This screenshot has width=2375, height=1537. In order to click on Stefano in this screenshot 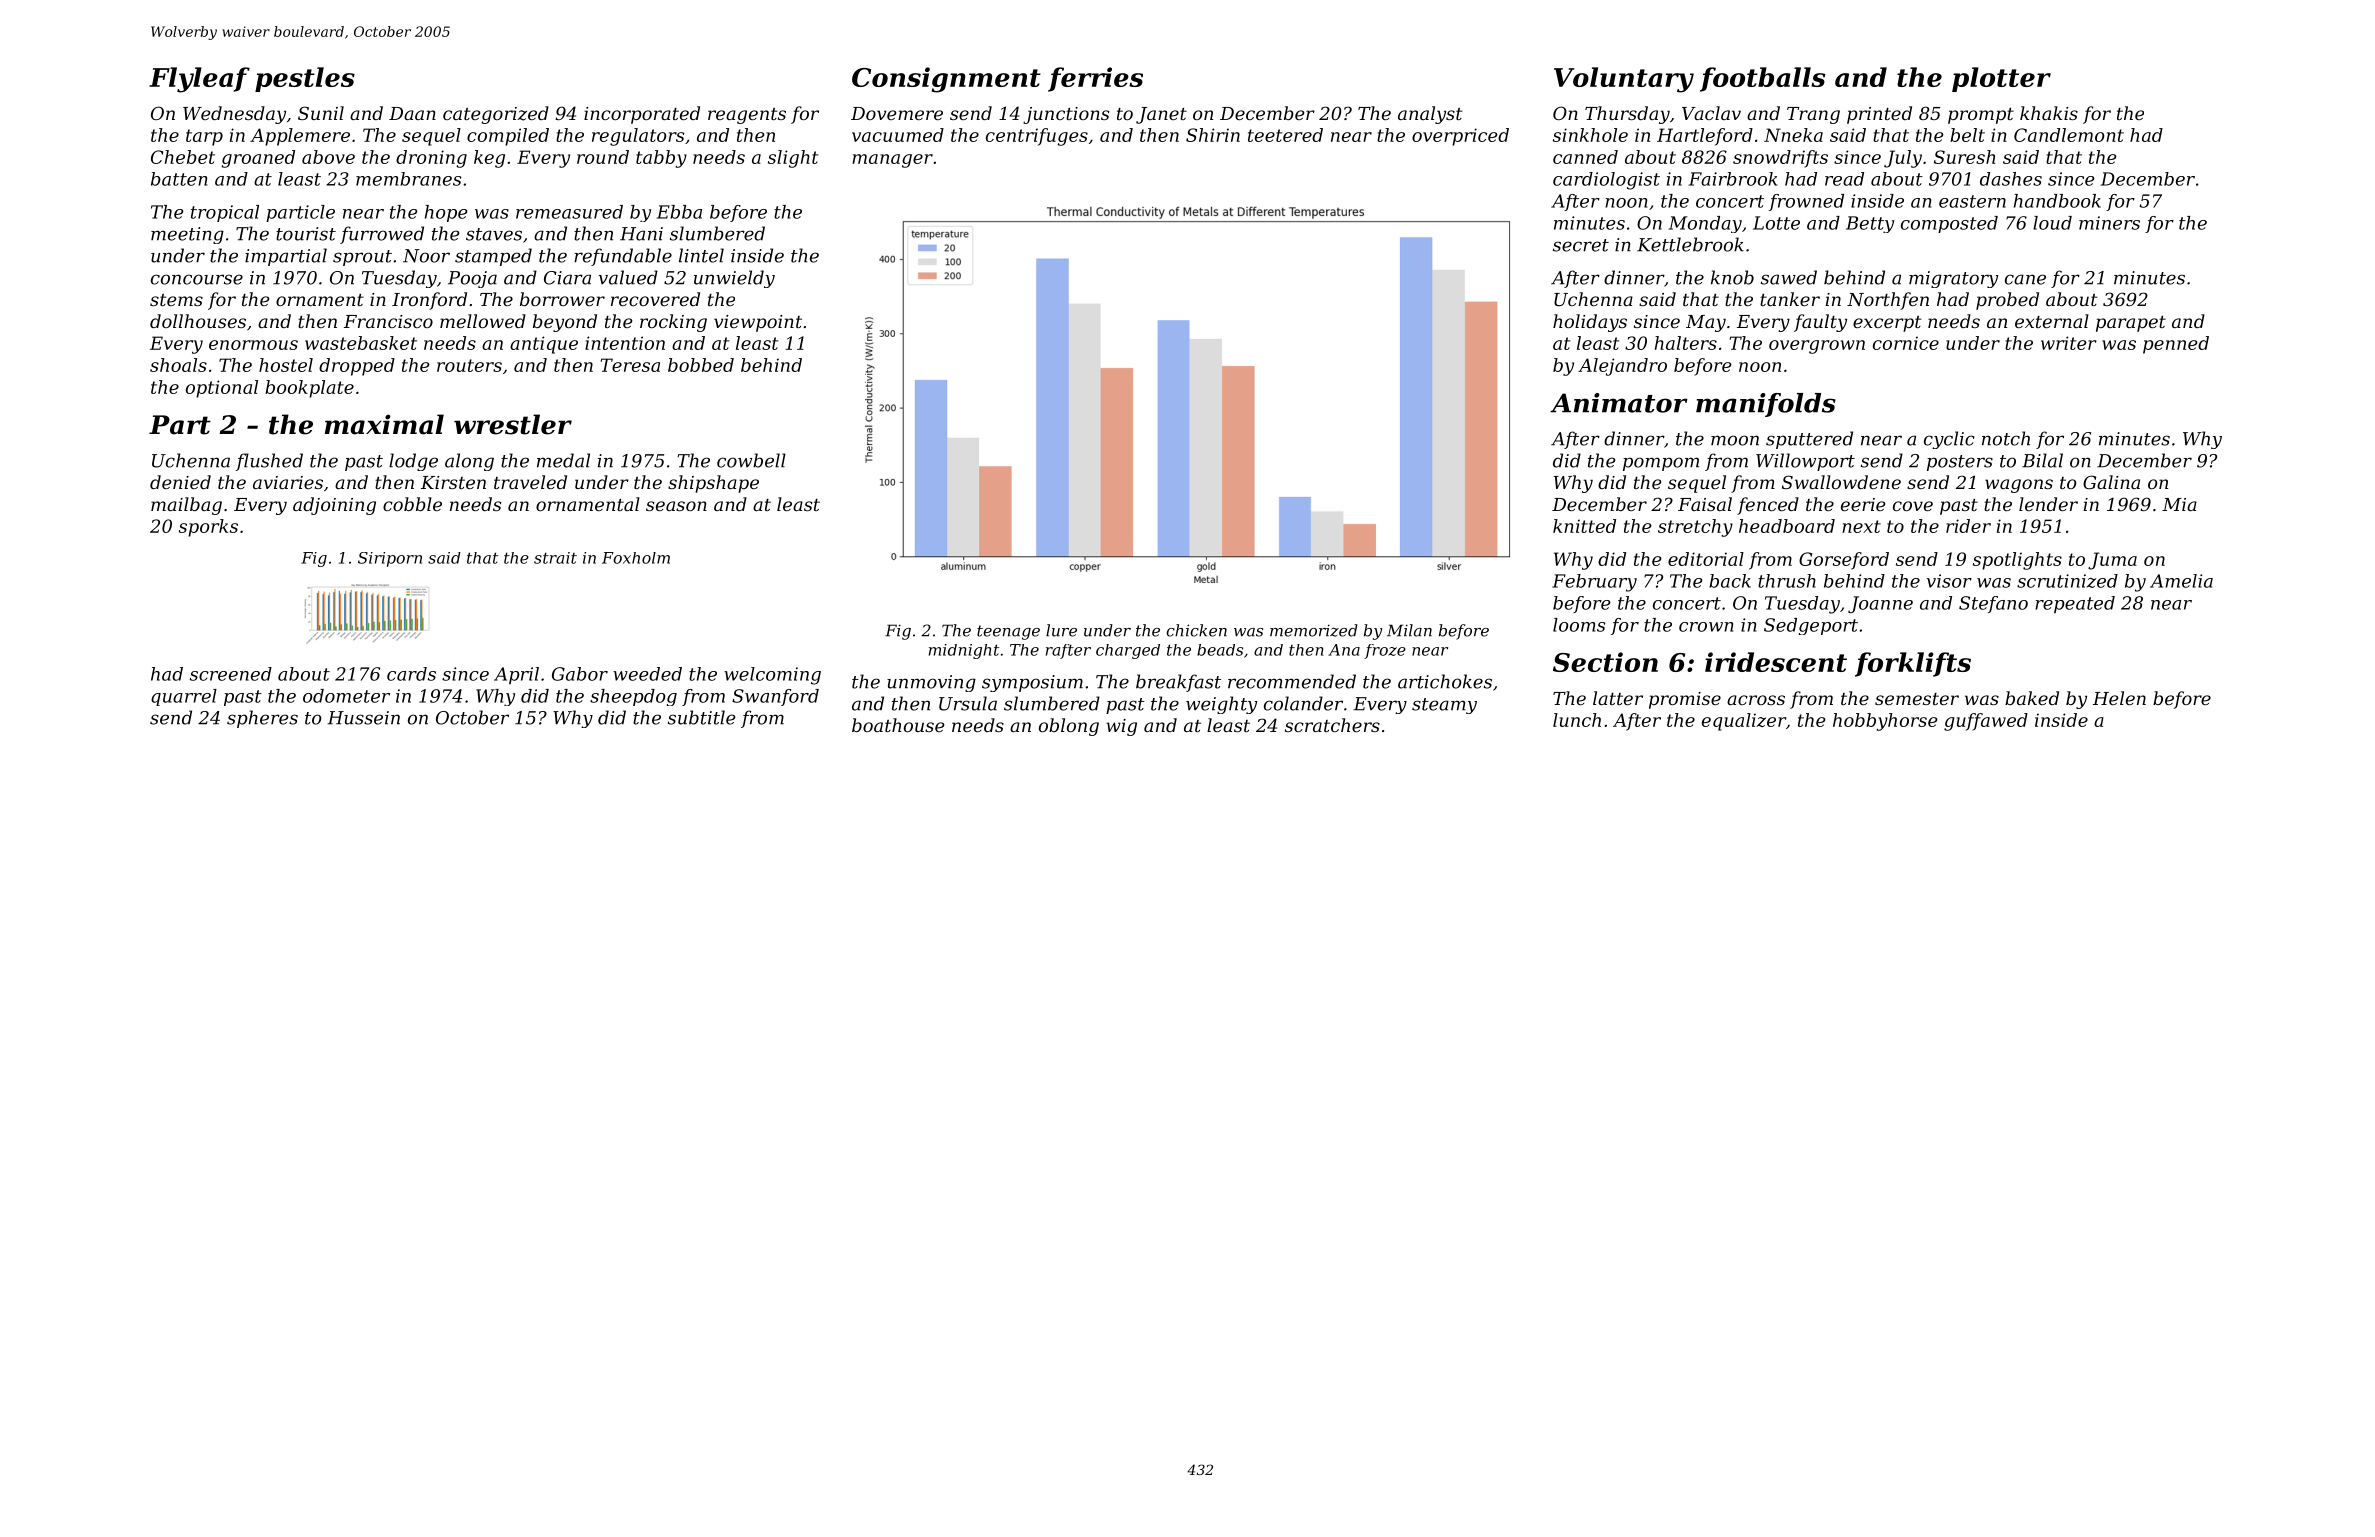, I will do `click(1993, 604)`.
